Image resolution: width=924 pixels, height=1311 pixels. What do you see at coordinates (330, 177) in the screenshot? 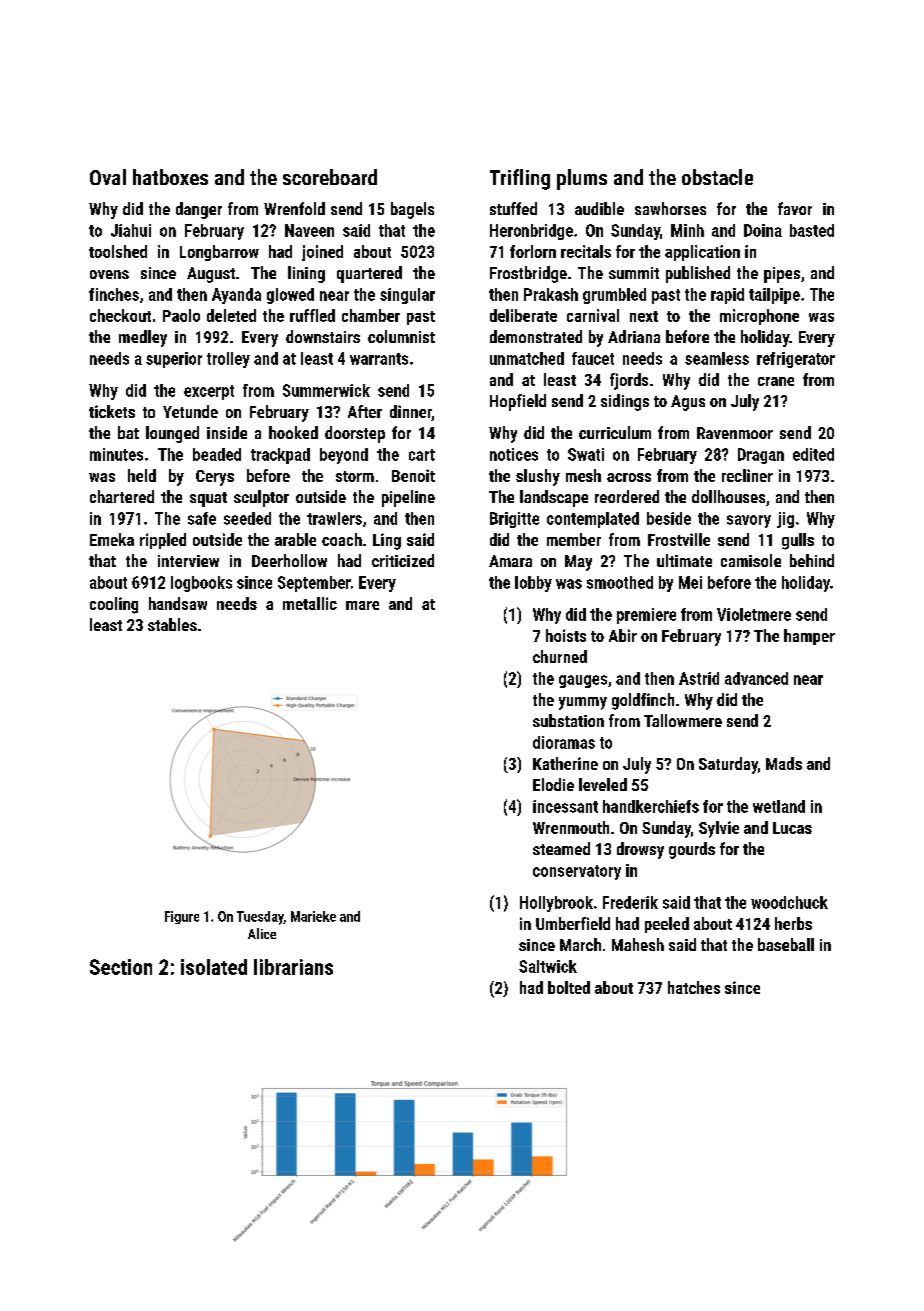
I see `scoreboard` at bounding box center [330, 177].
